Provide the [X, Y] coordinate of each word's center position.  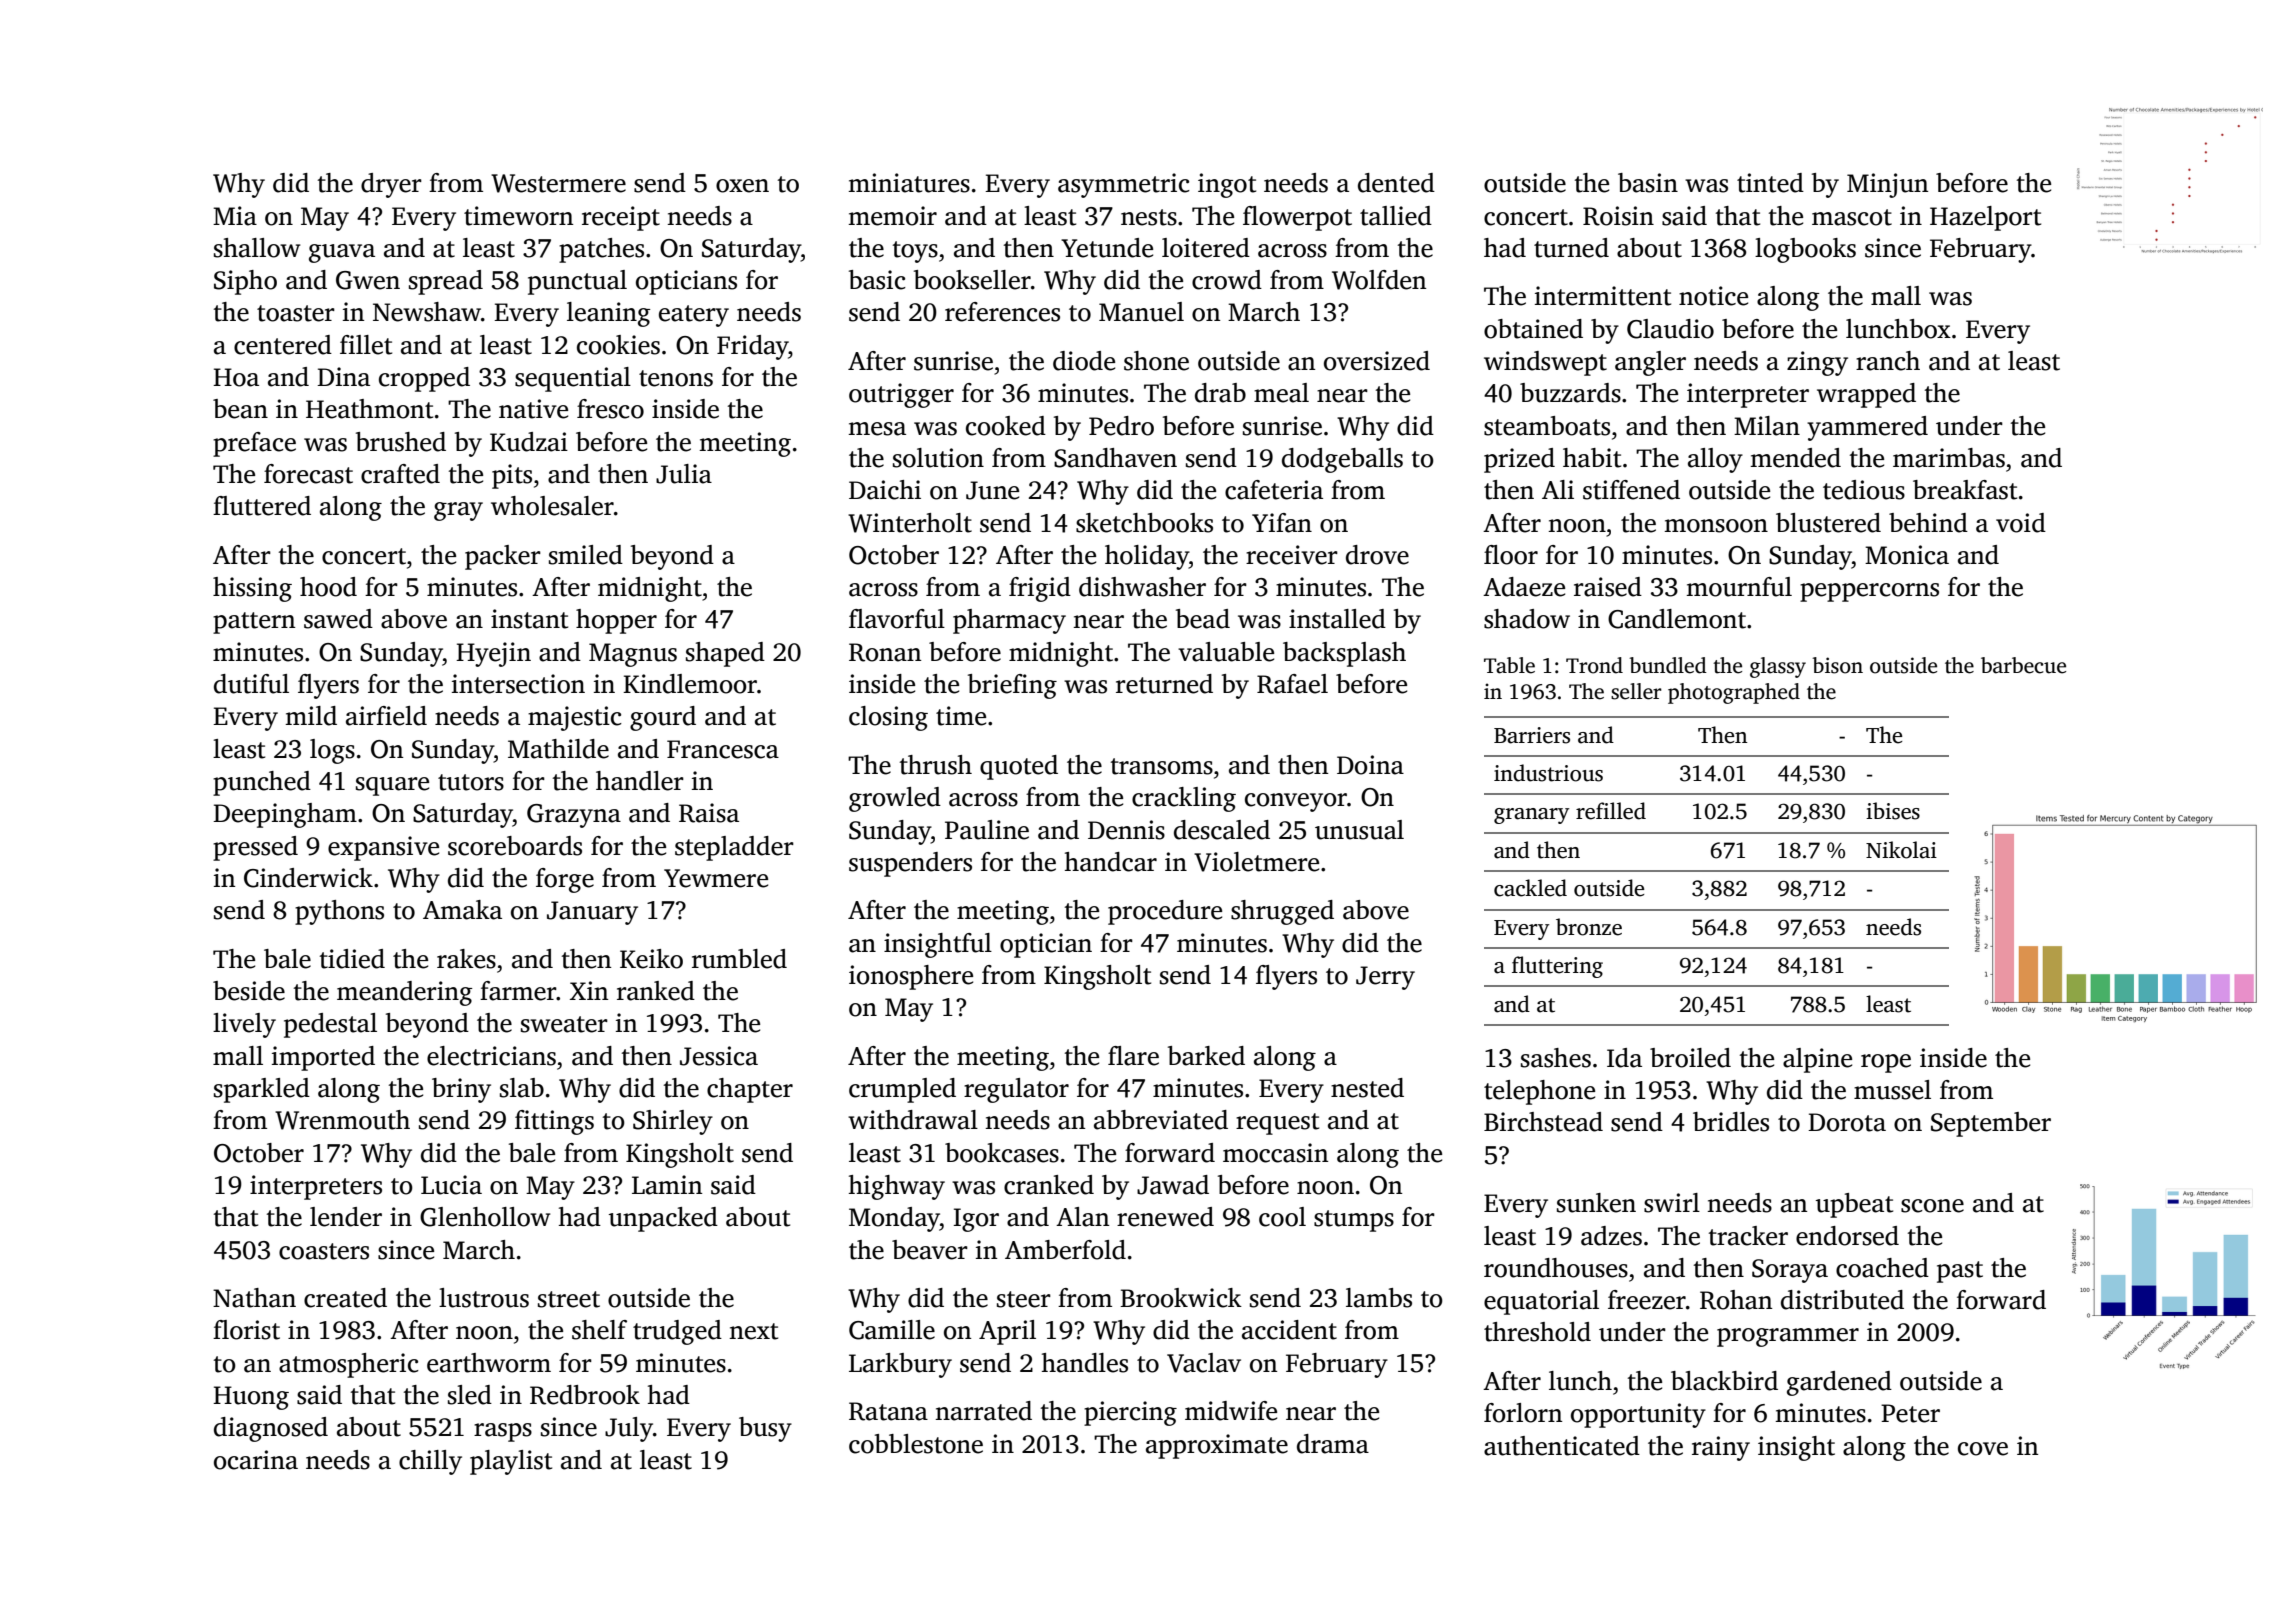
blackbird [1724, 1381]
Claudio [1670, 329]
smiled [586, 555]
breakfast [1965, 490]
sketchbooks [1144, 523]
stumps [1354, 1221]
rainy [1721, 1448]
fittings [554, 1122]
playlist [511, 1462]
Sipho [245, 282]
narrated [983, 1411]
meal [1281, 393]
